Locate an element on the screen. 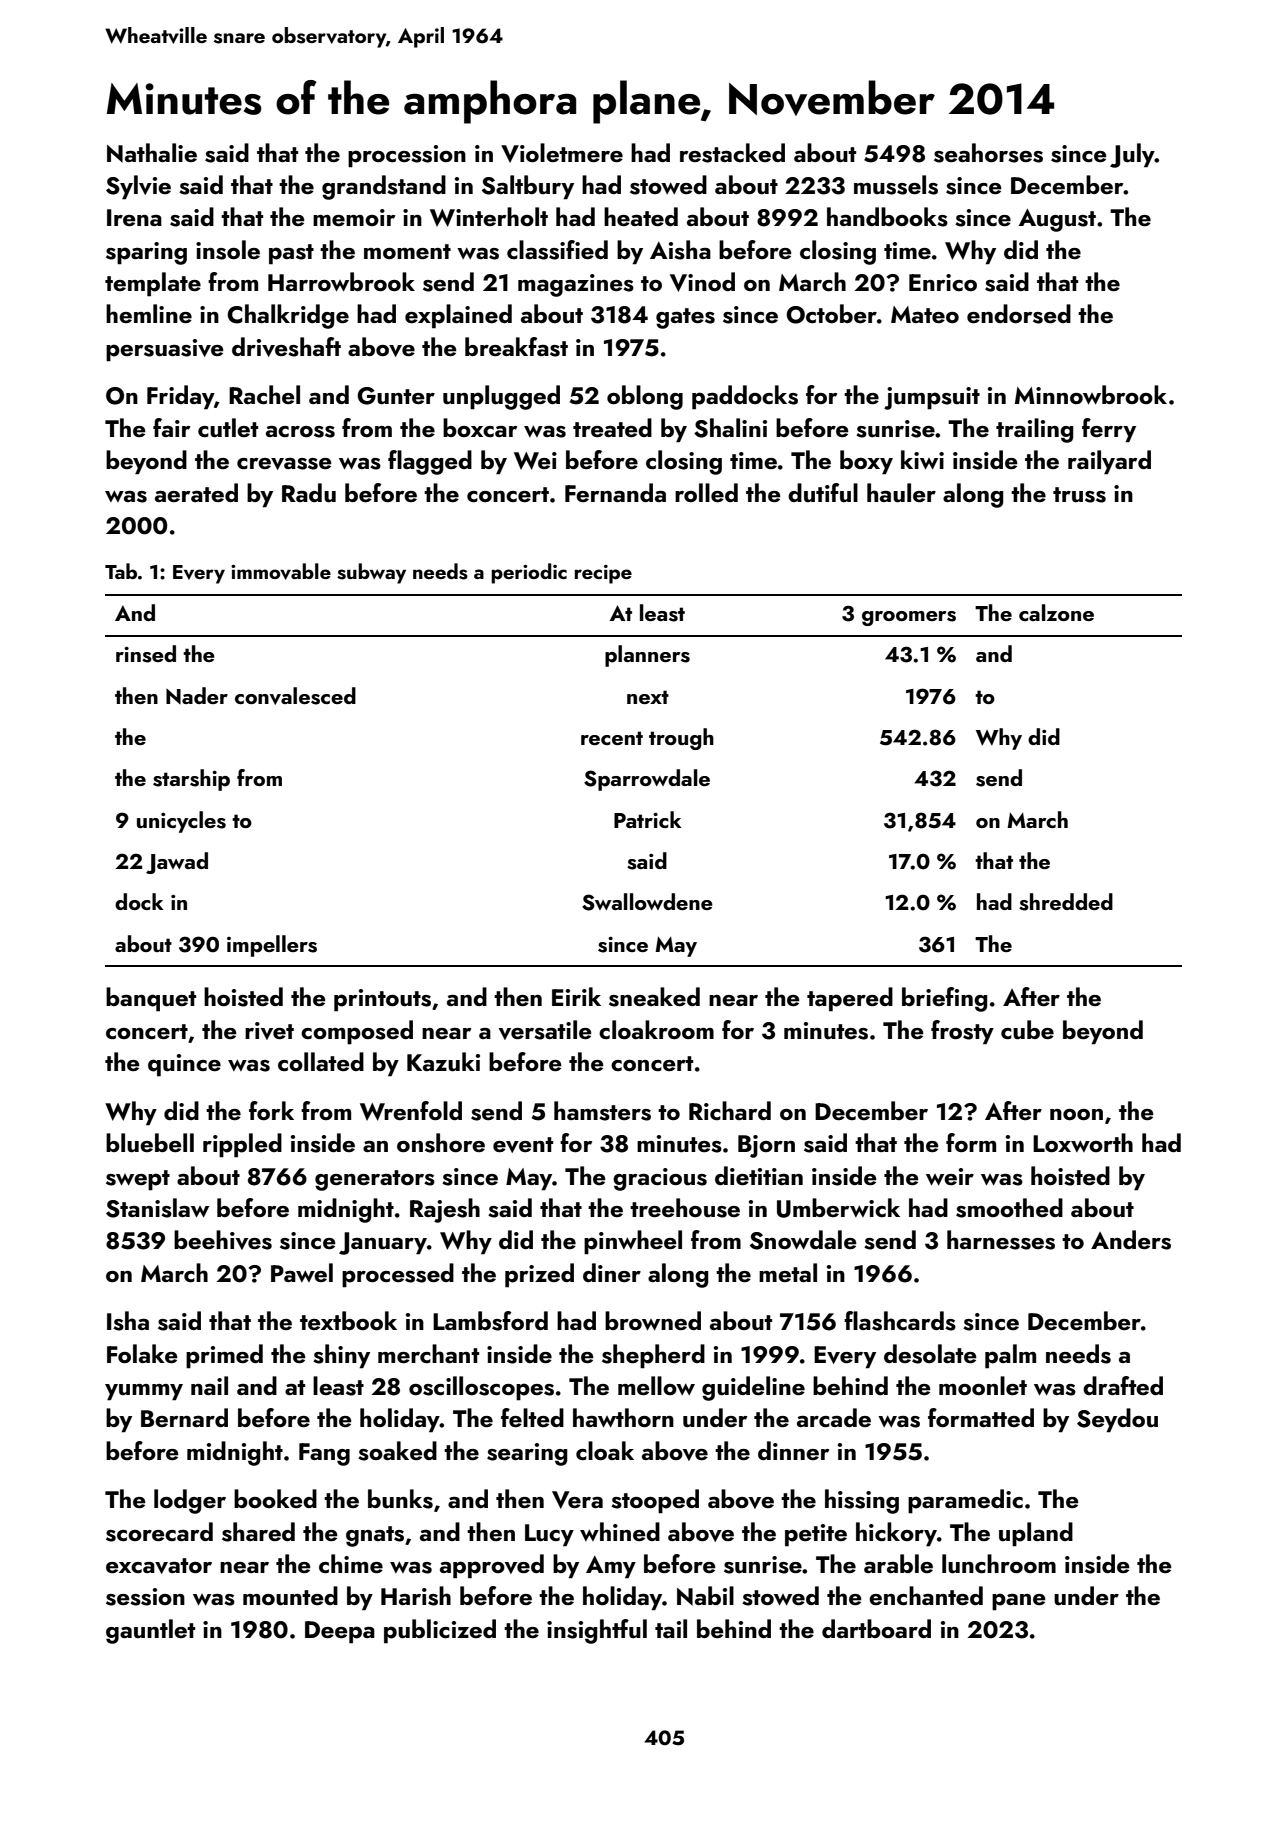  Swallowdene is located at coordinates (647, 902).
